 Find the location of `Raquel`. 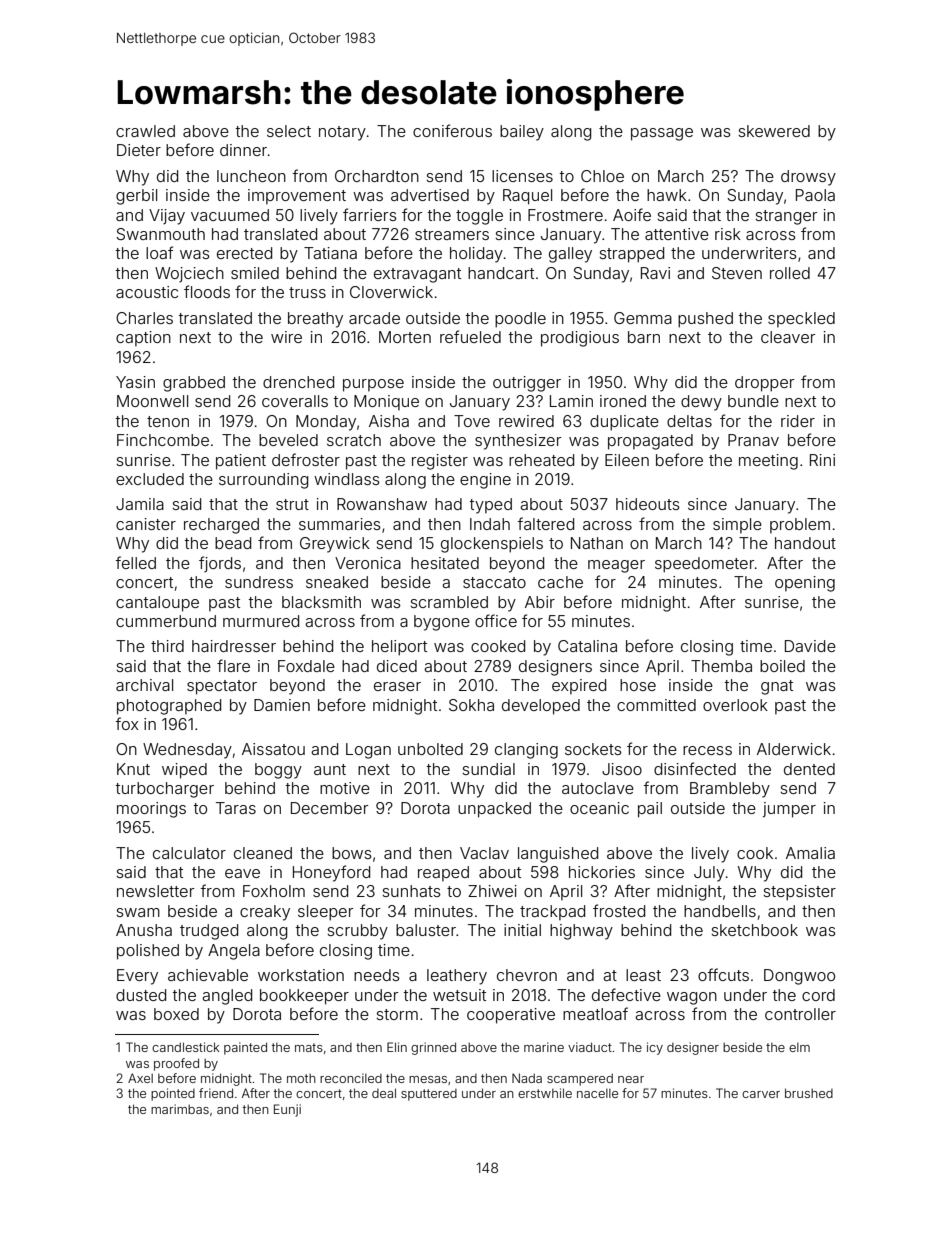

Raquel is located at coordinates (527, 197).
